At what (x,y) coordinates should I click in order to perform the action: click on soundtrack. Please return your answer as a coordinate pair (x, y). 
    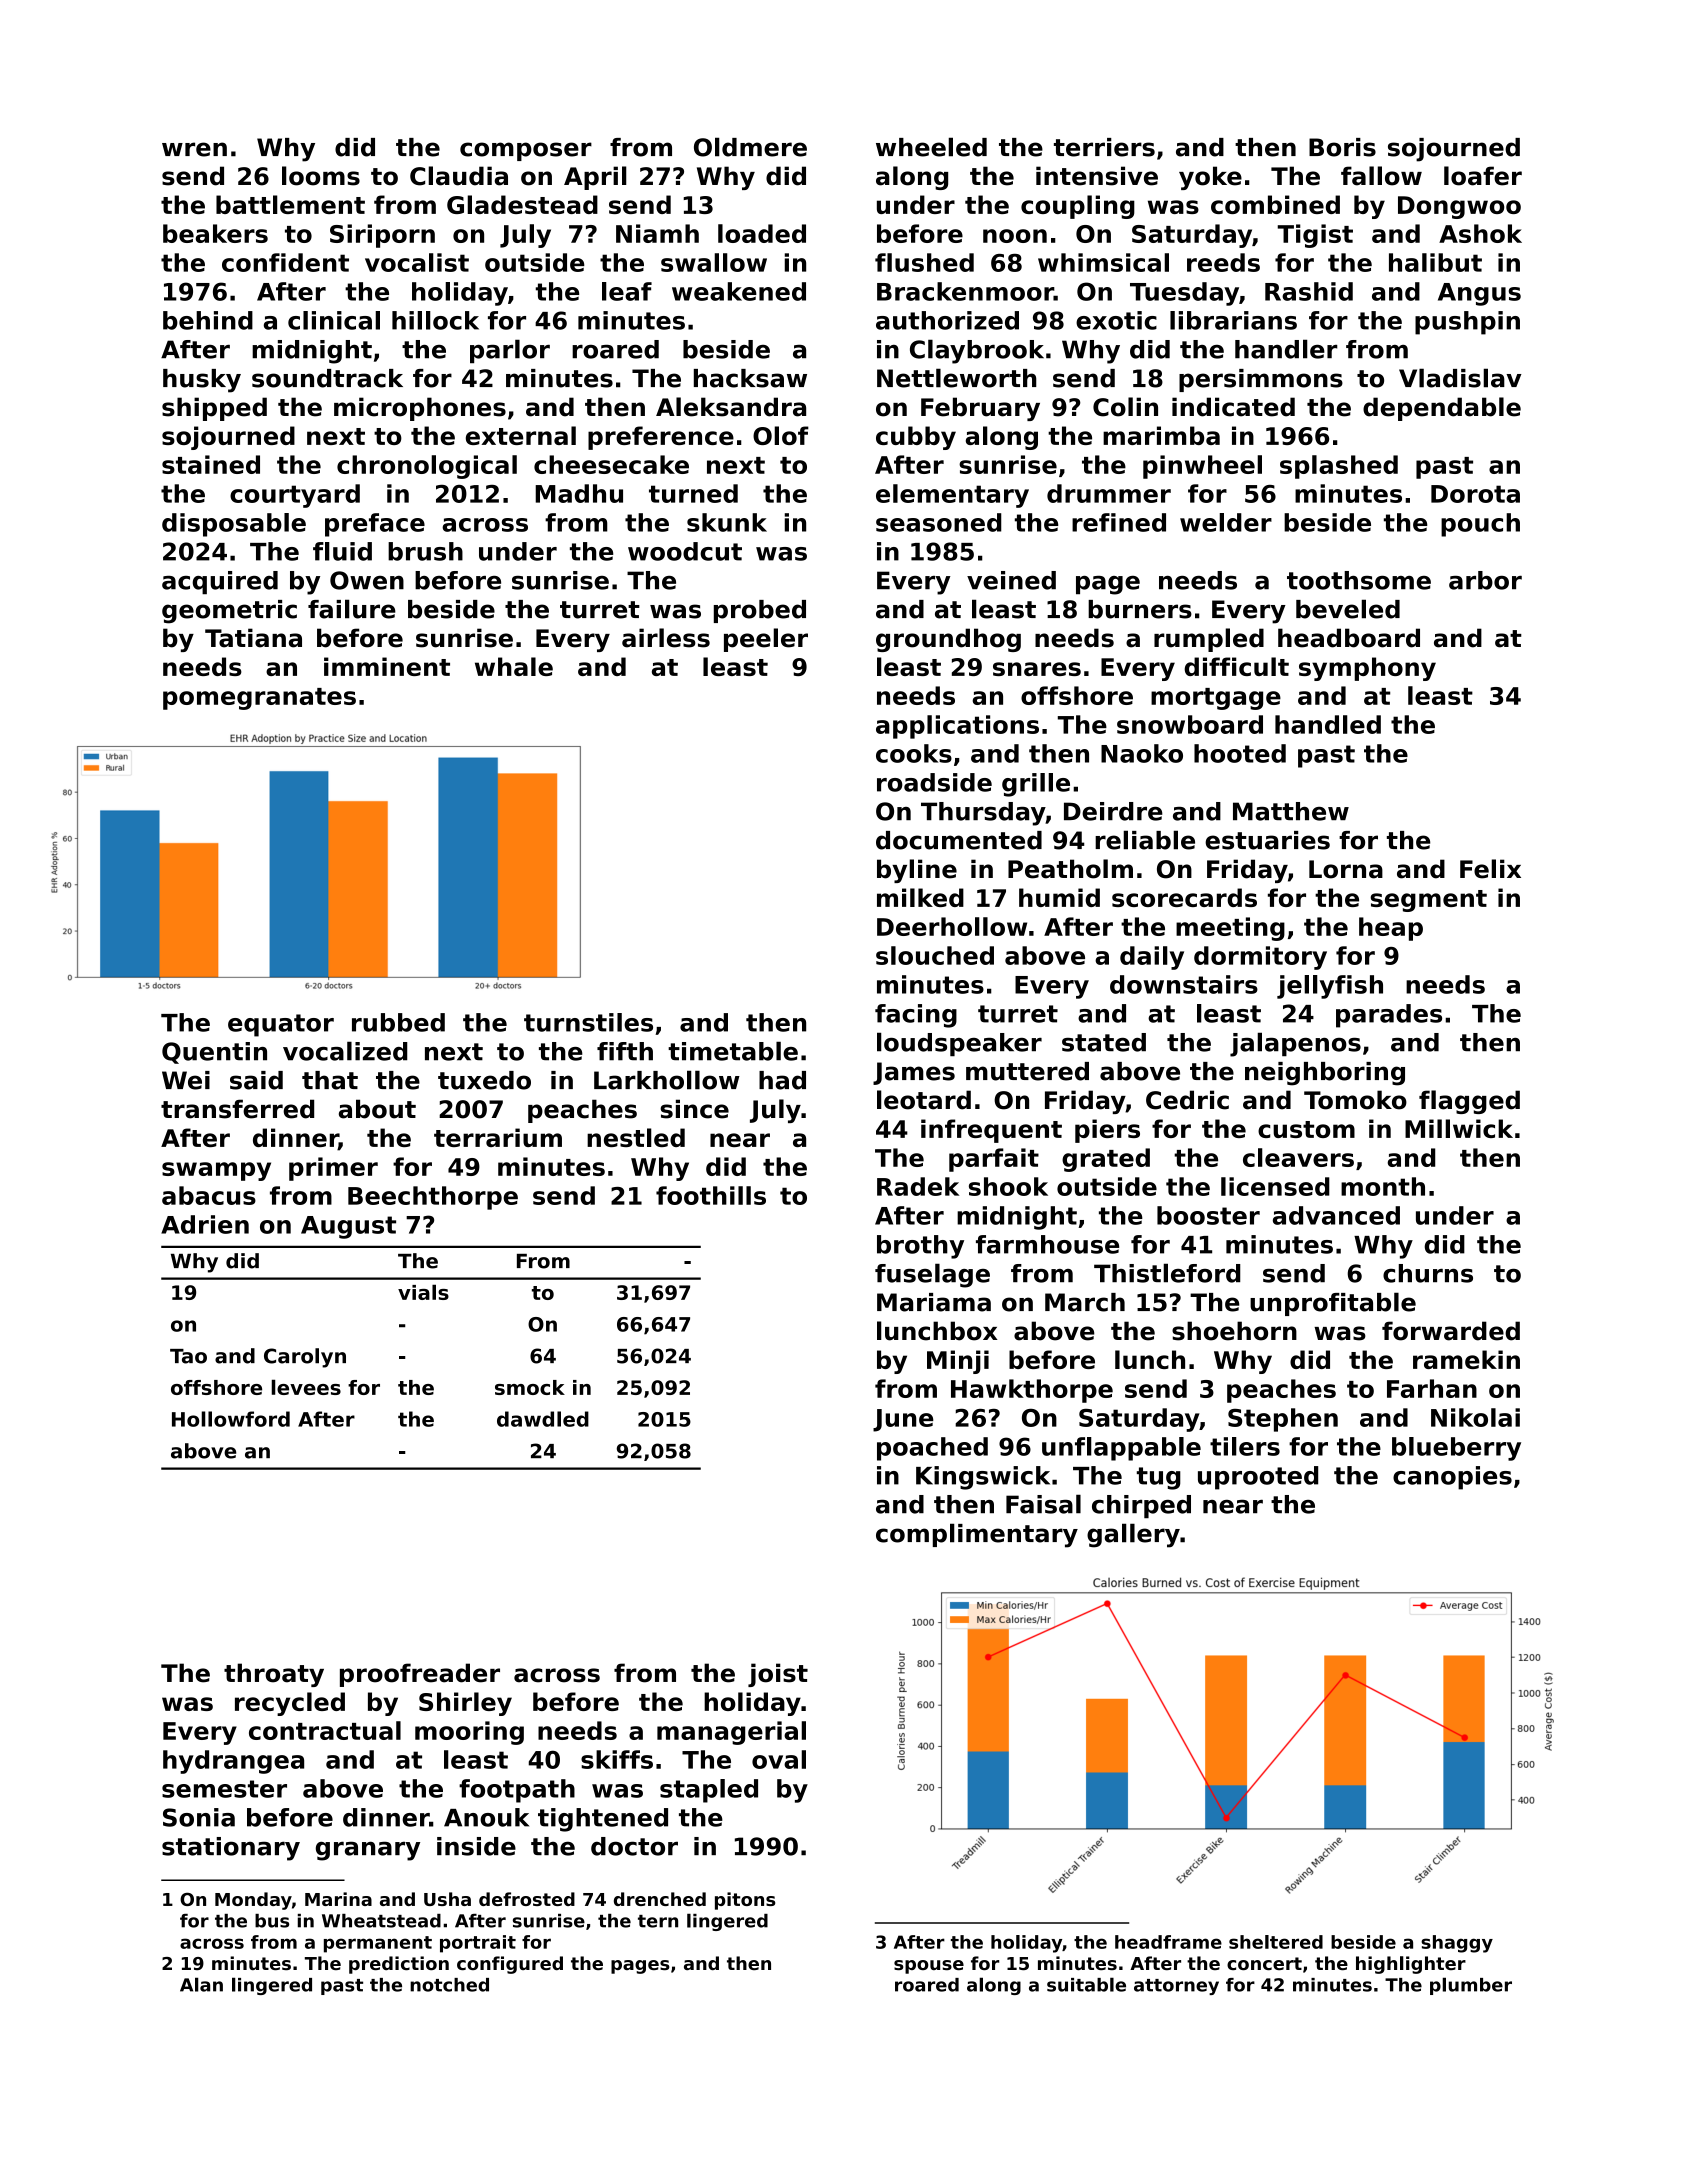
    Looking at the image, I should click on (327, 378).
